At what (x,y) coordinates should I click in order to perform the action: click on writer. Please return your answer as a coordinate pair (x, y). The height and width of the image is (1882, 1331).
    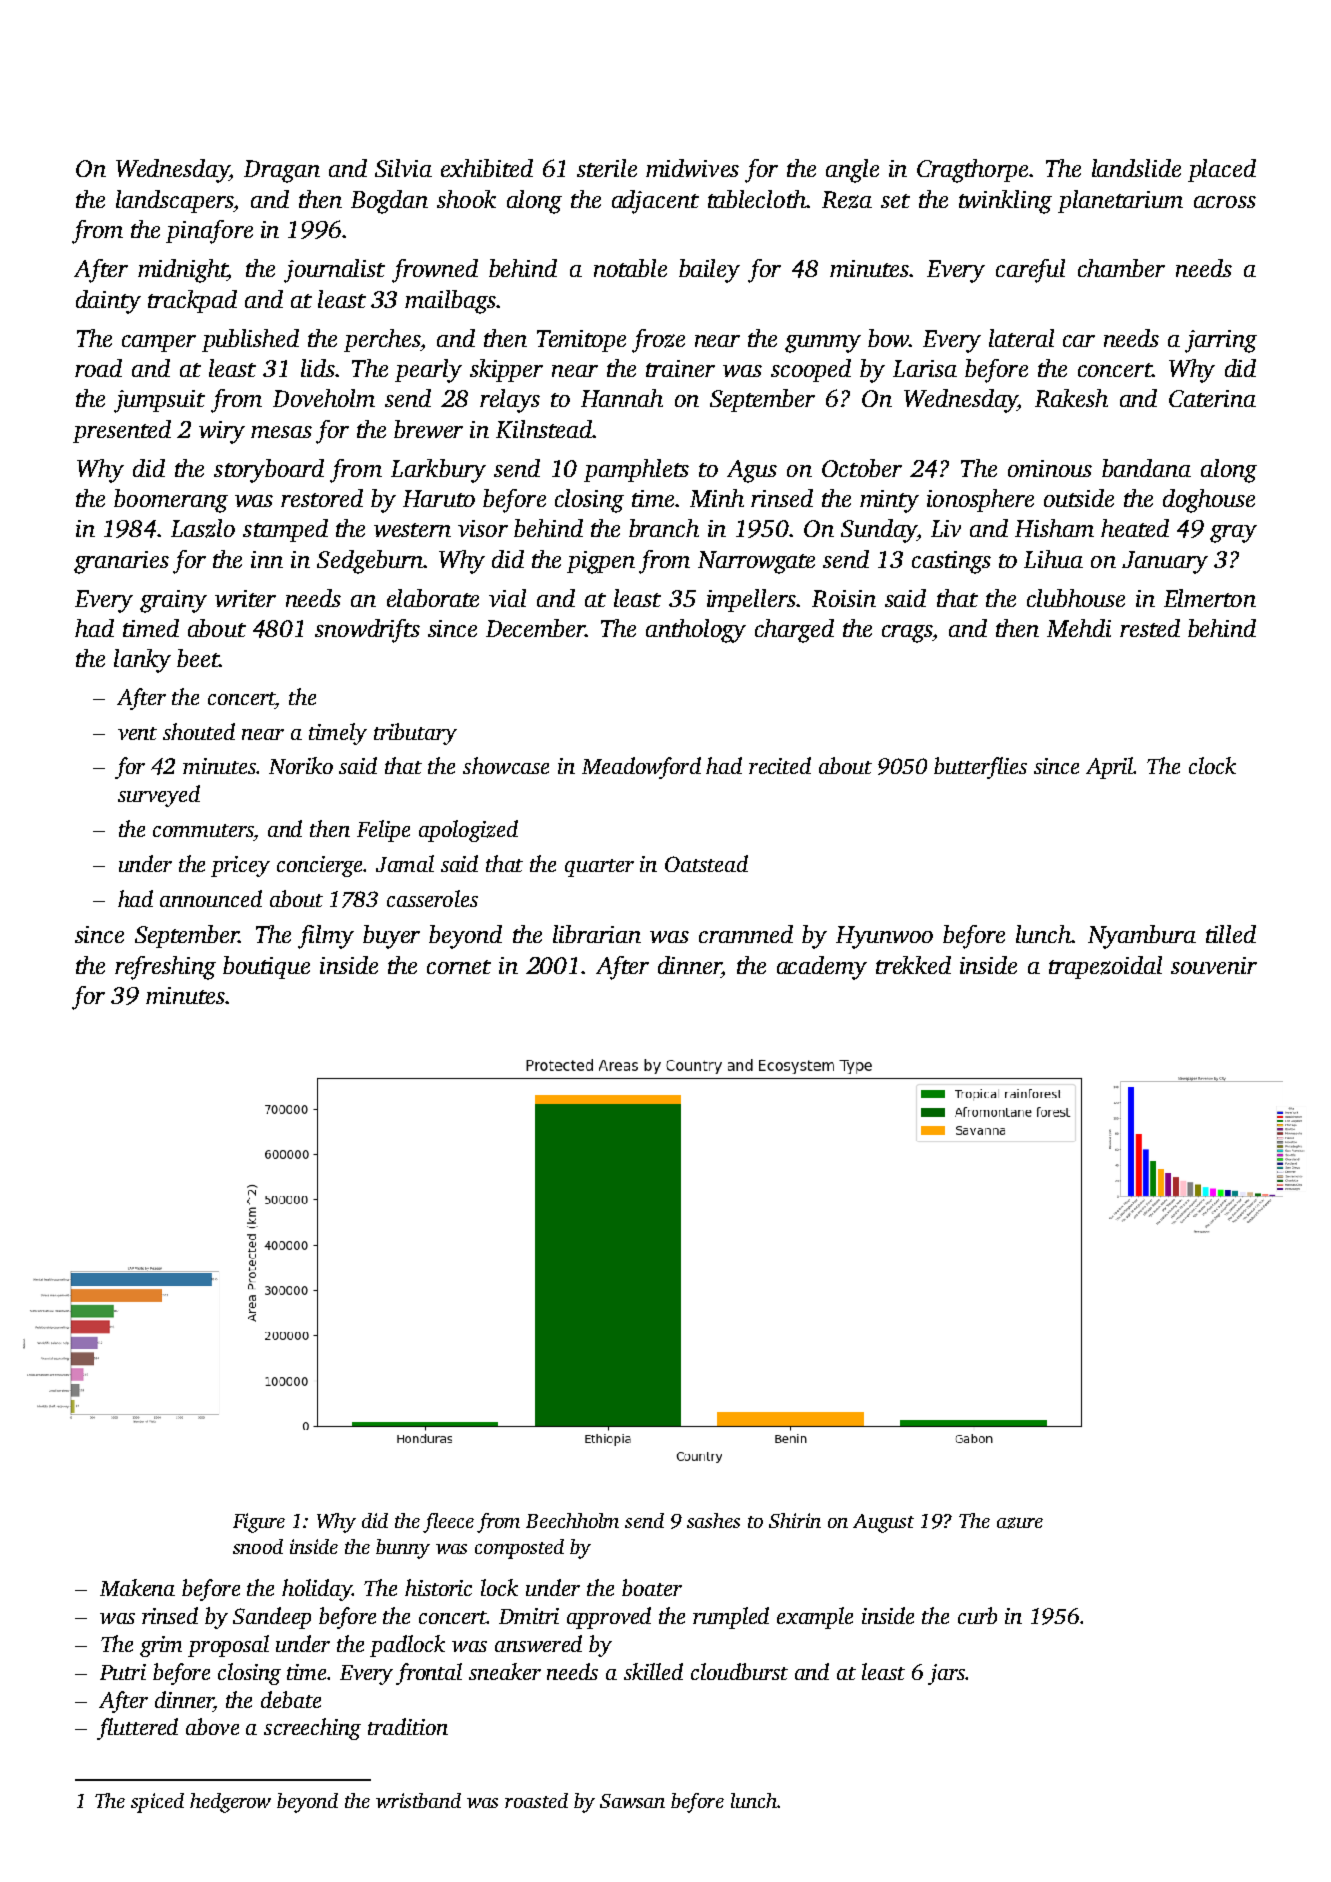
    Looking at the image, I should click on (245, 598).
